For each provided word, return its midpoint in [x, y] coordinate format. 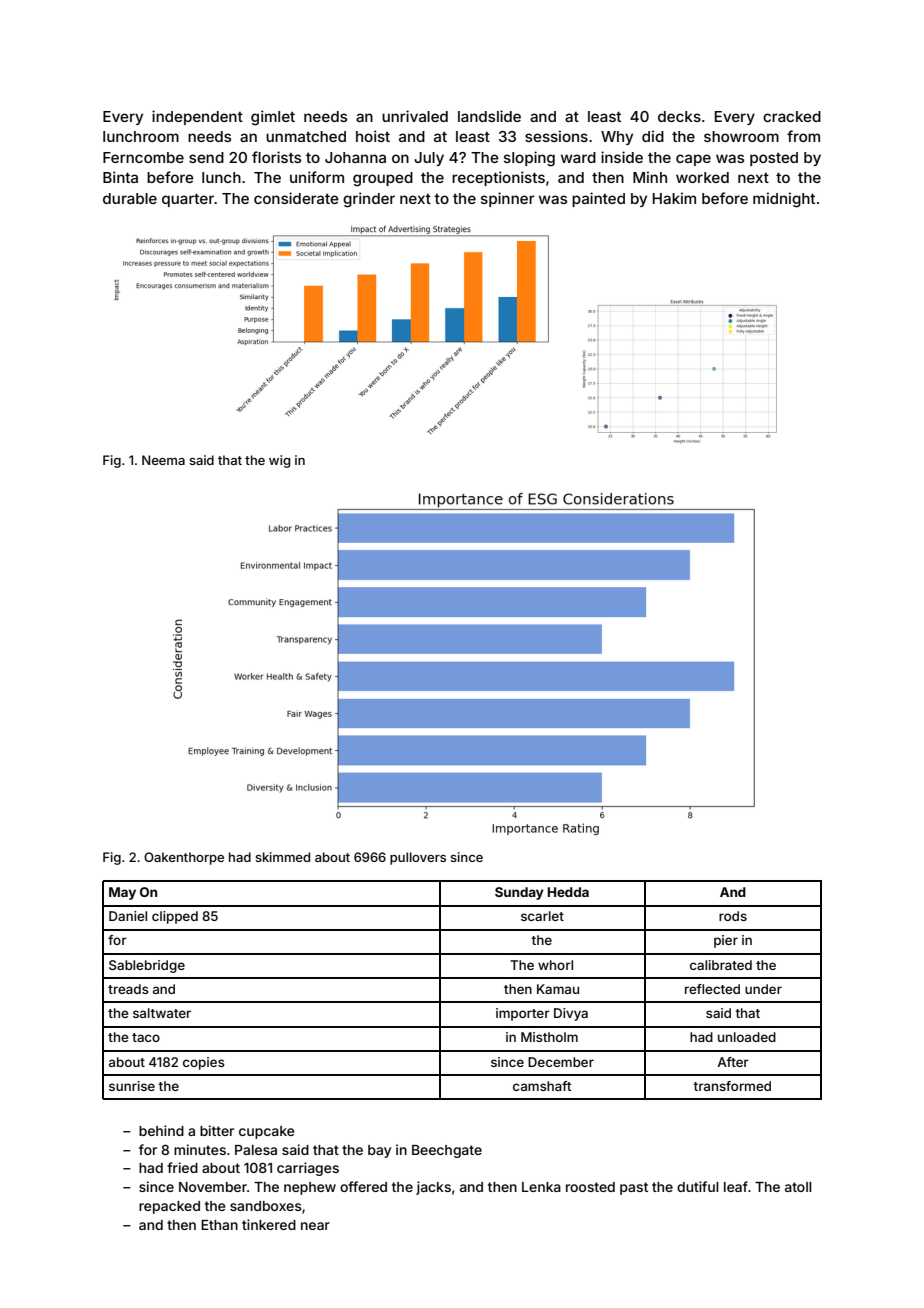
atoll [798, 1187]
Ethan [219, 1225]
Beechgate [447, 1151]
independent [197, 117]
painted [598, 199]
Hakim [674, 198]
